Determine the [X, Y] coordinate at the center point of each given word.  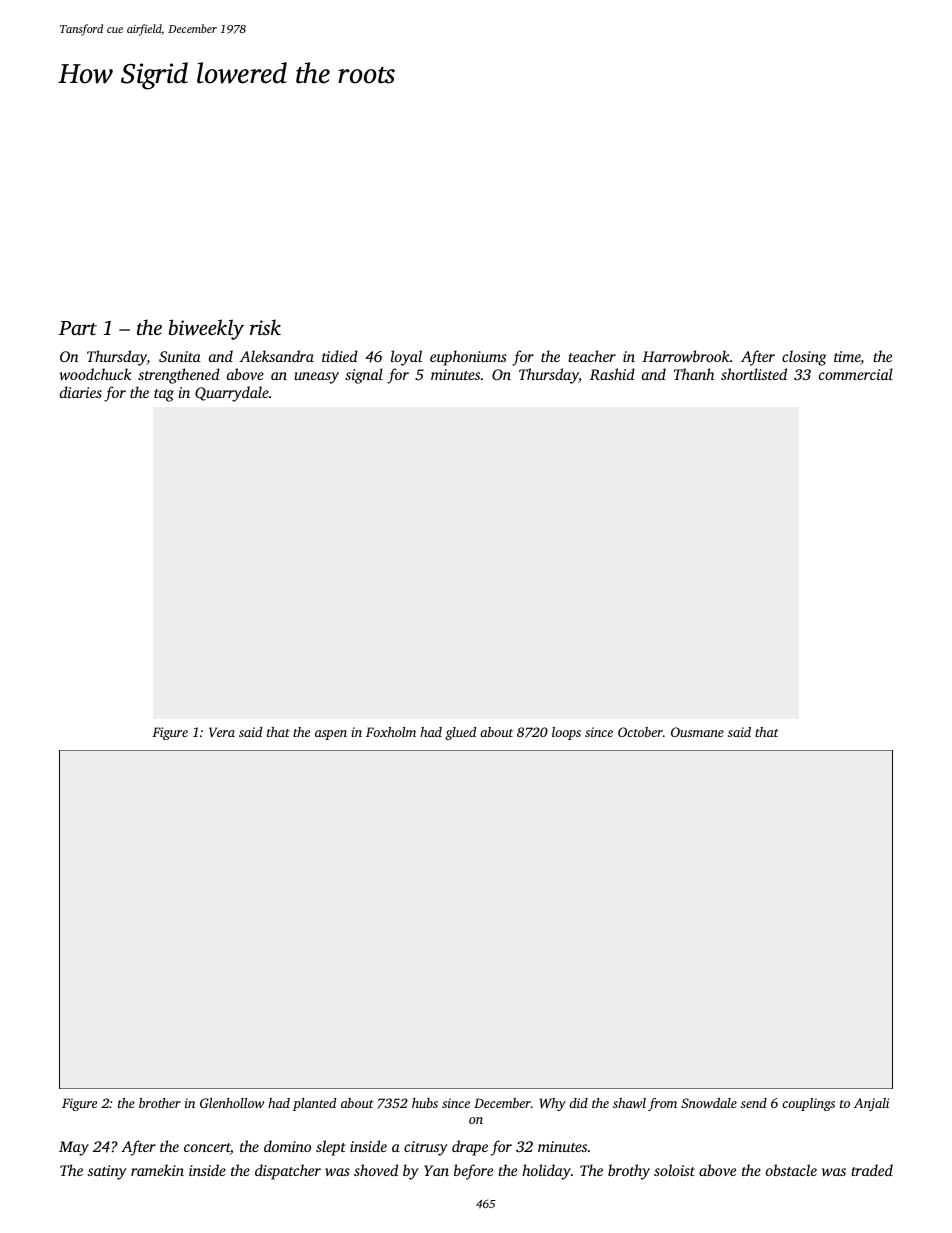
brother [160, 1103]
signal [364, 376]
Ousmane [697, 732]
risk [265, 327]
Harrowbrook [686, 356]
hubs [425, 1103]
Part [78, 328]
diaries [81, 392]
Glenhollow [232, 1103]
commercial [856, 374]
